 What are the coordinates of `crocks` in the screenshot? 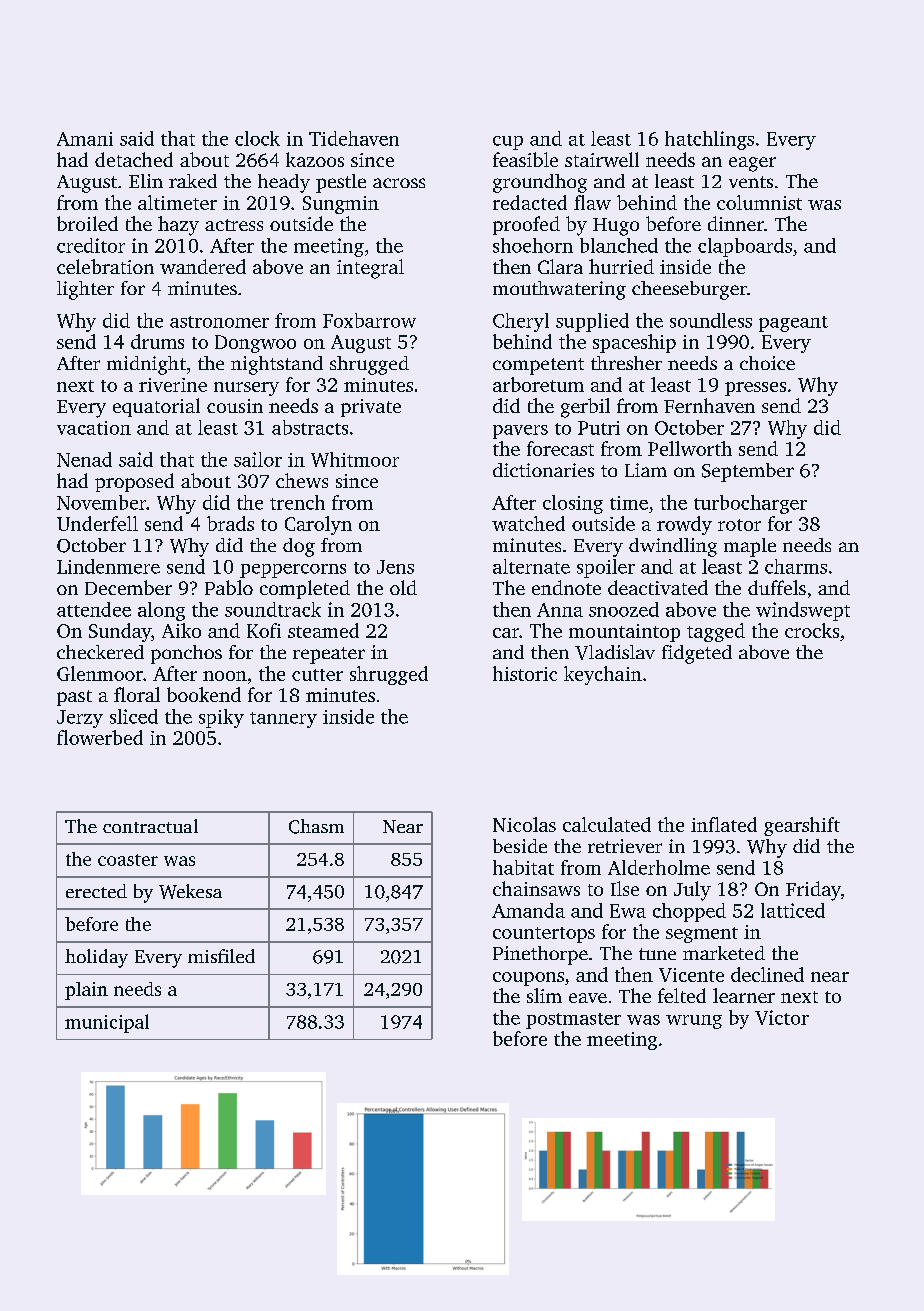 It's located at (812, 630).
